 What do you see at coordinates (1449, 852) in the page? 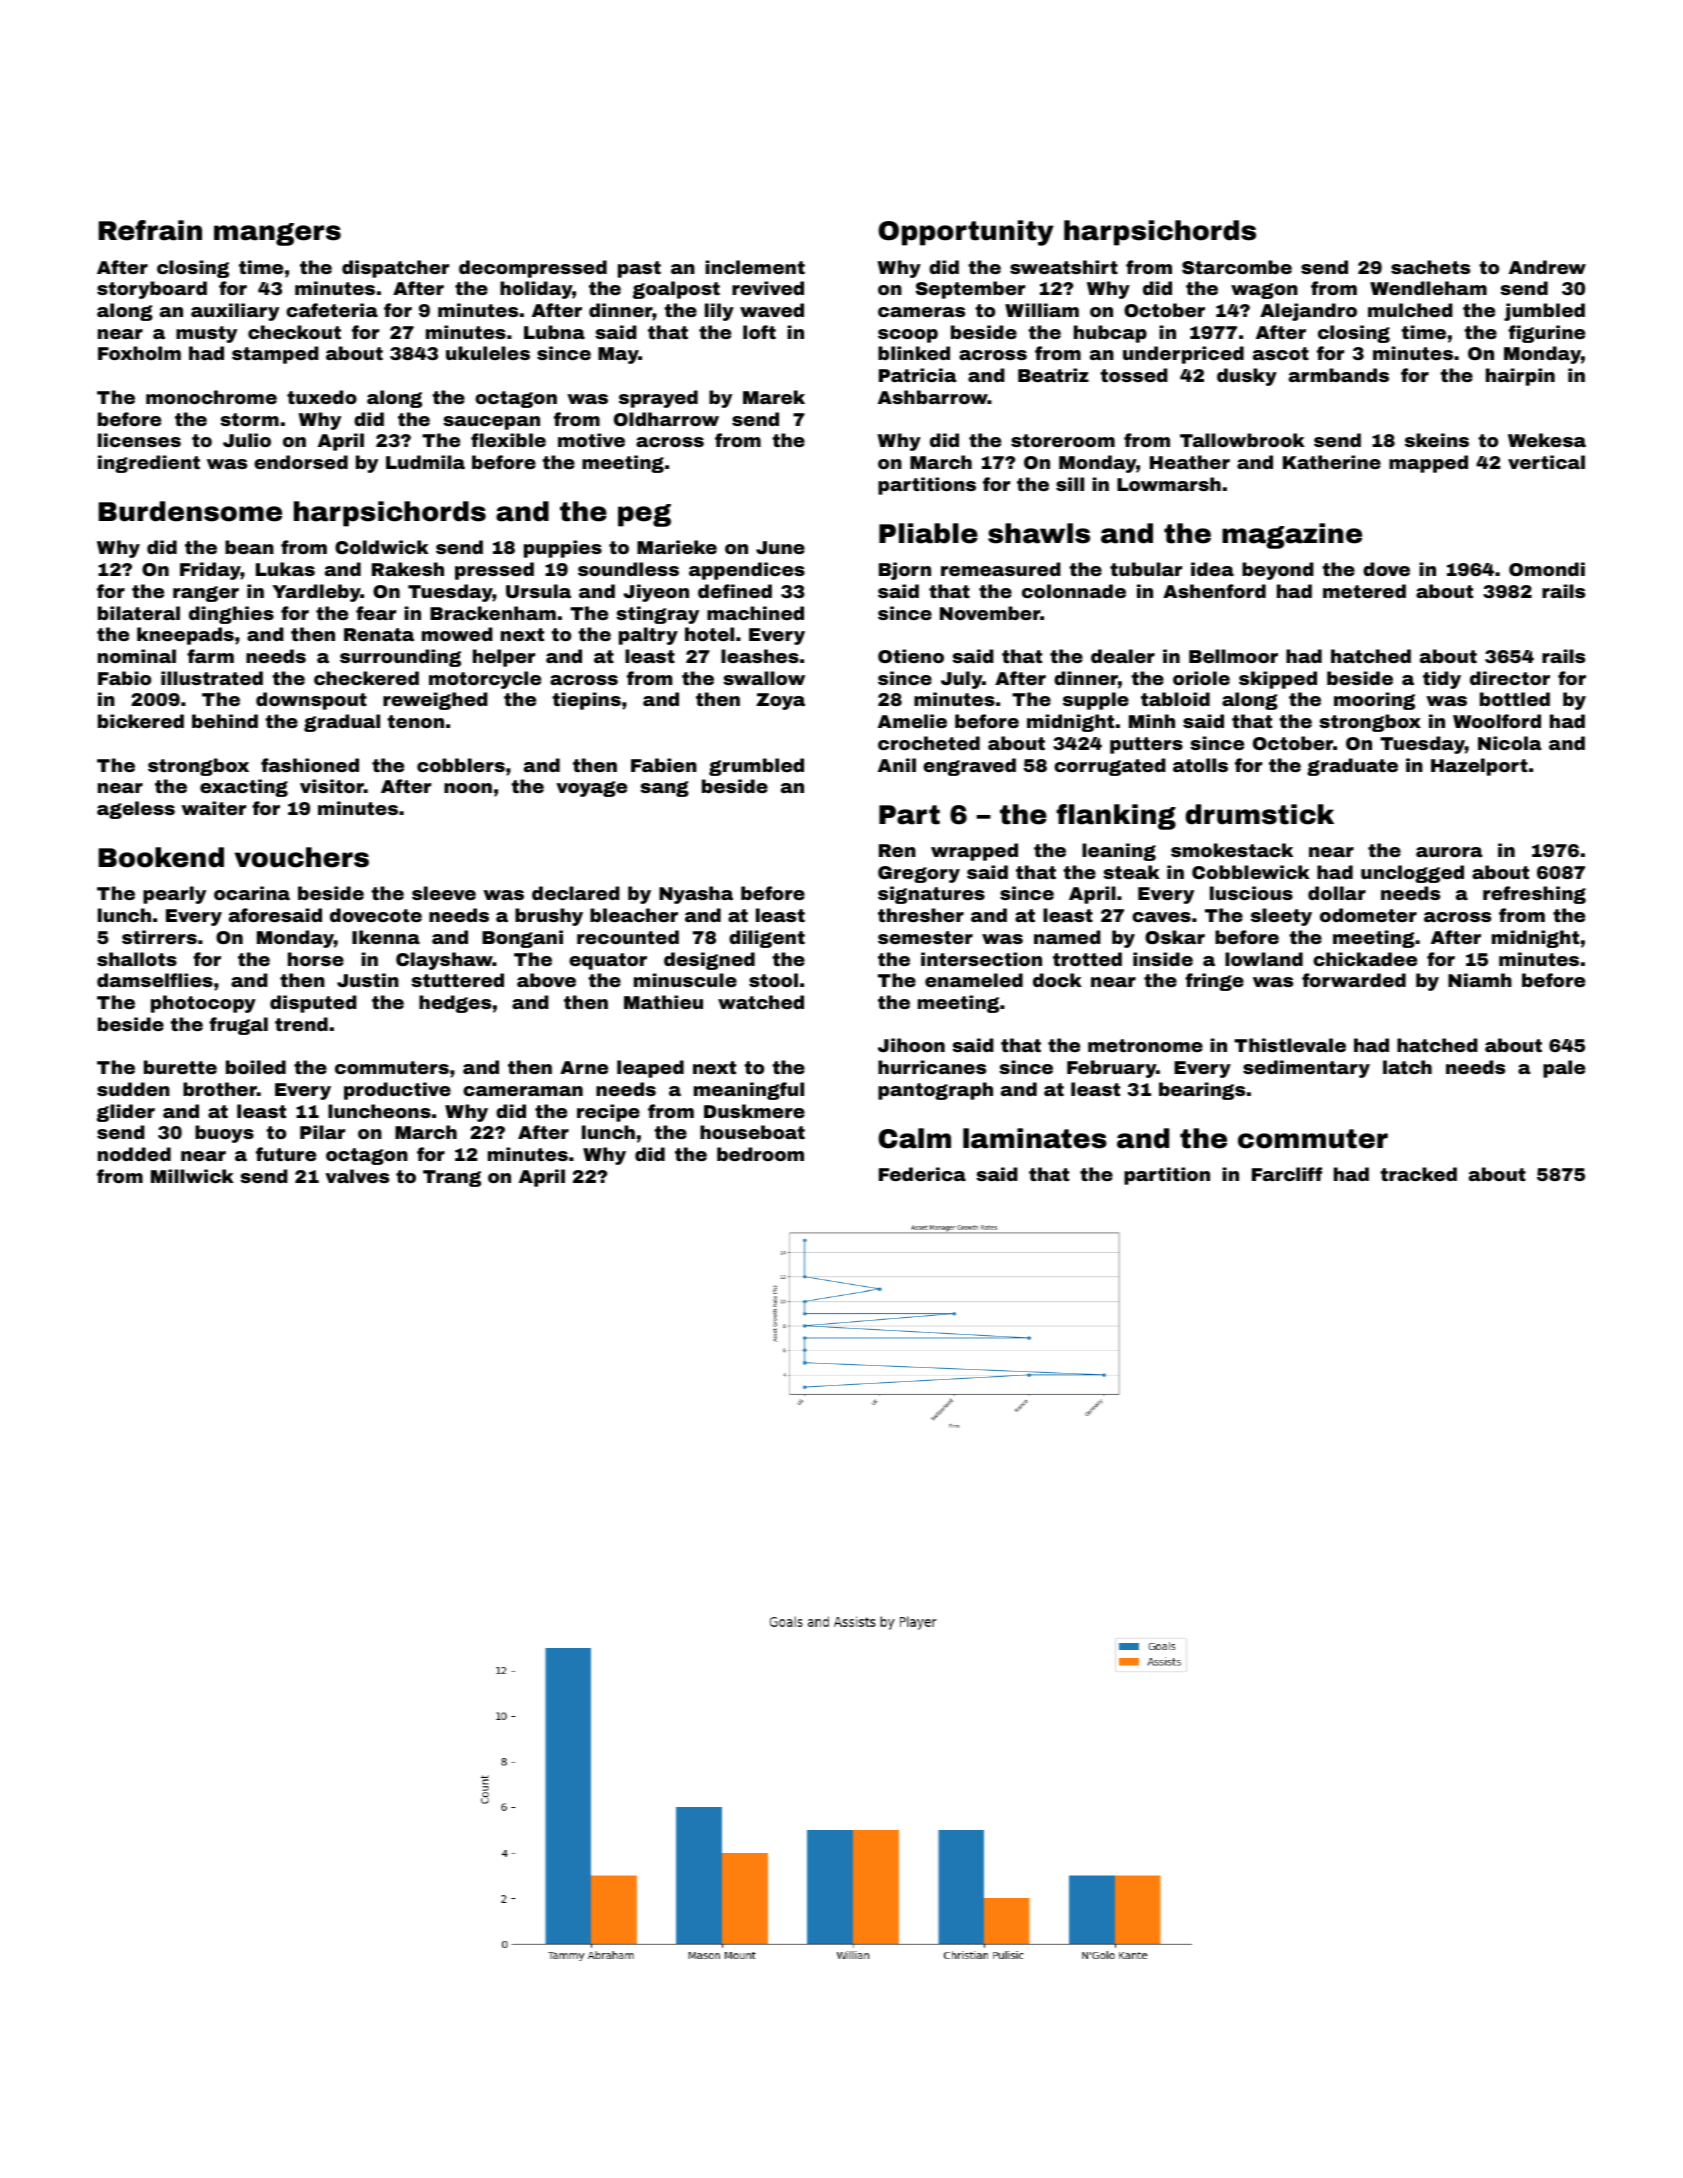
I see `aurora` at bounding box center [1449, 852].
